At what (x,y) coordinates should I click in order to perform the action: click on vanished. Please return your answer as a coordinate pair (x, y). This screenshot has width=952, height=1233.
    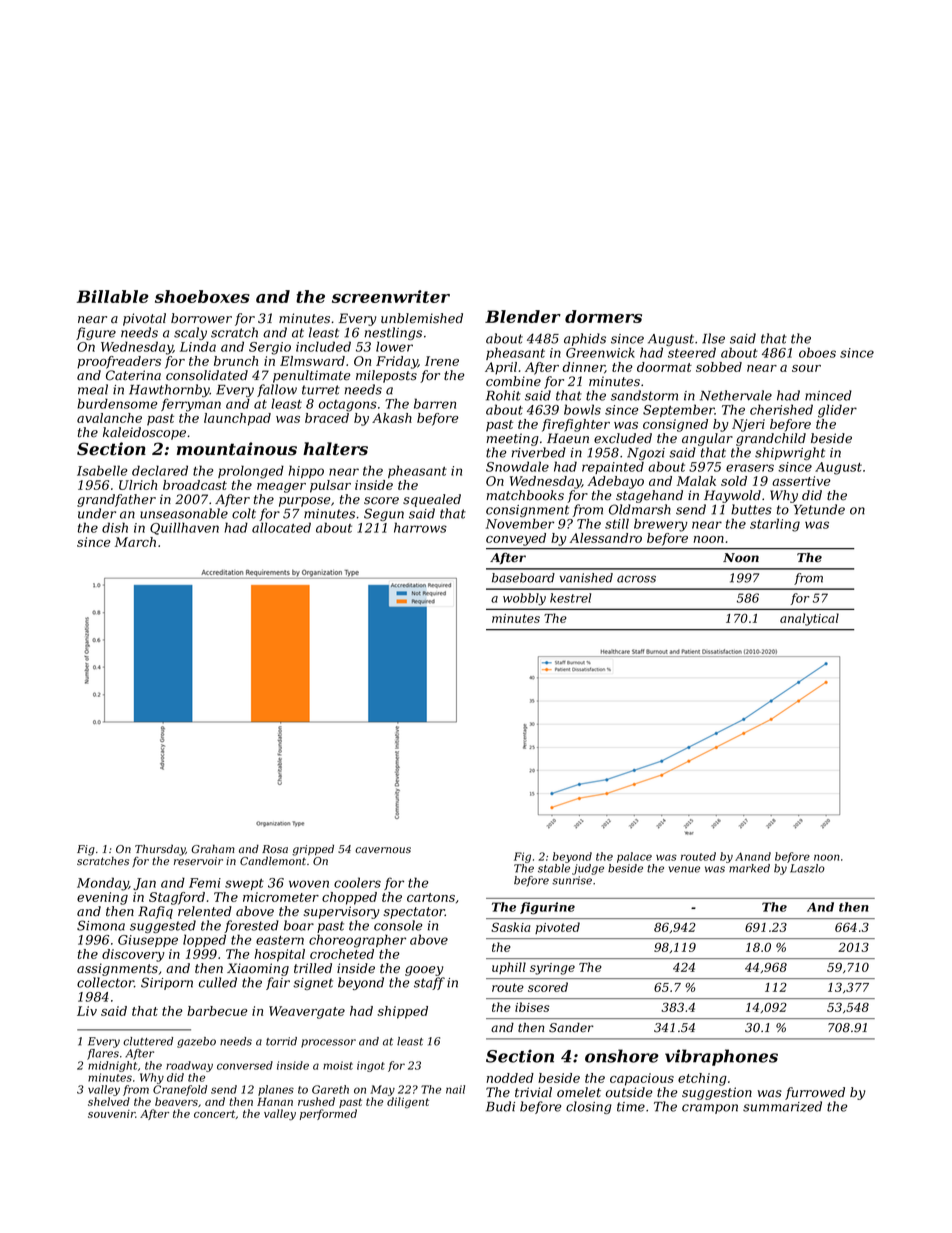
    Looking at the image, I should click on (586, 578).
